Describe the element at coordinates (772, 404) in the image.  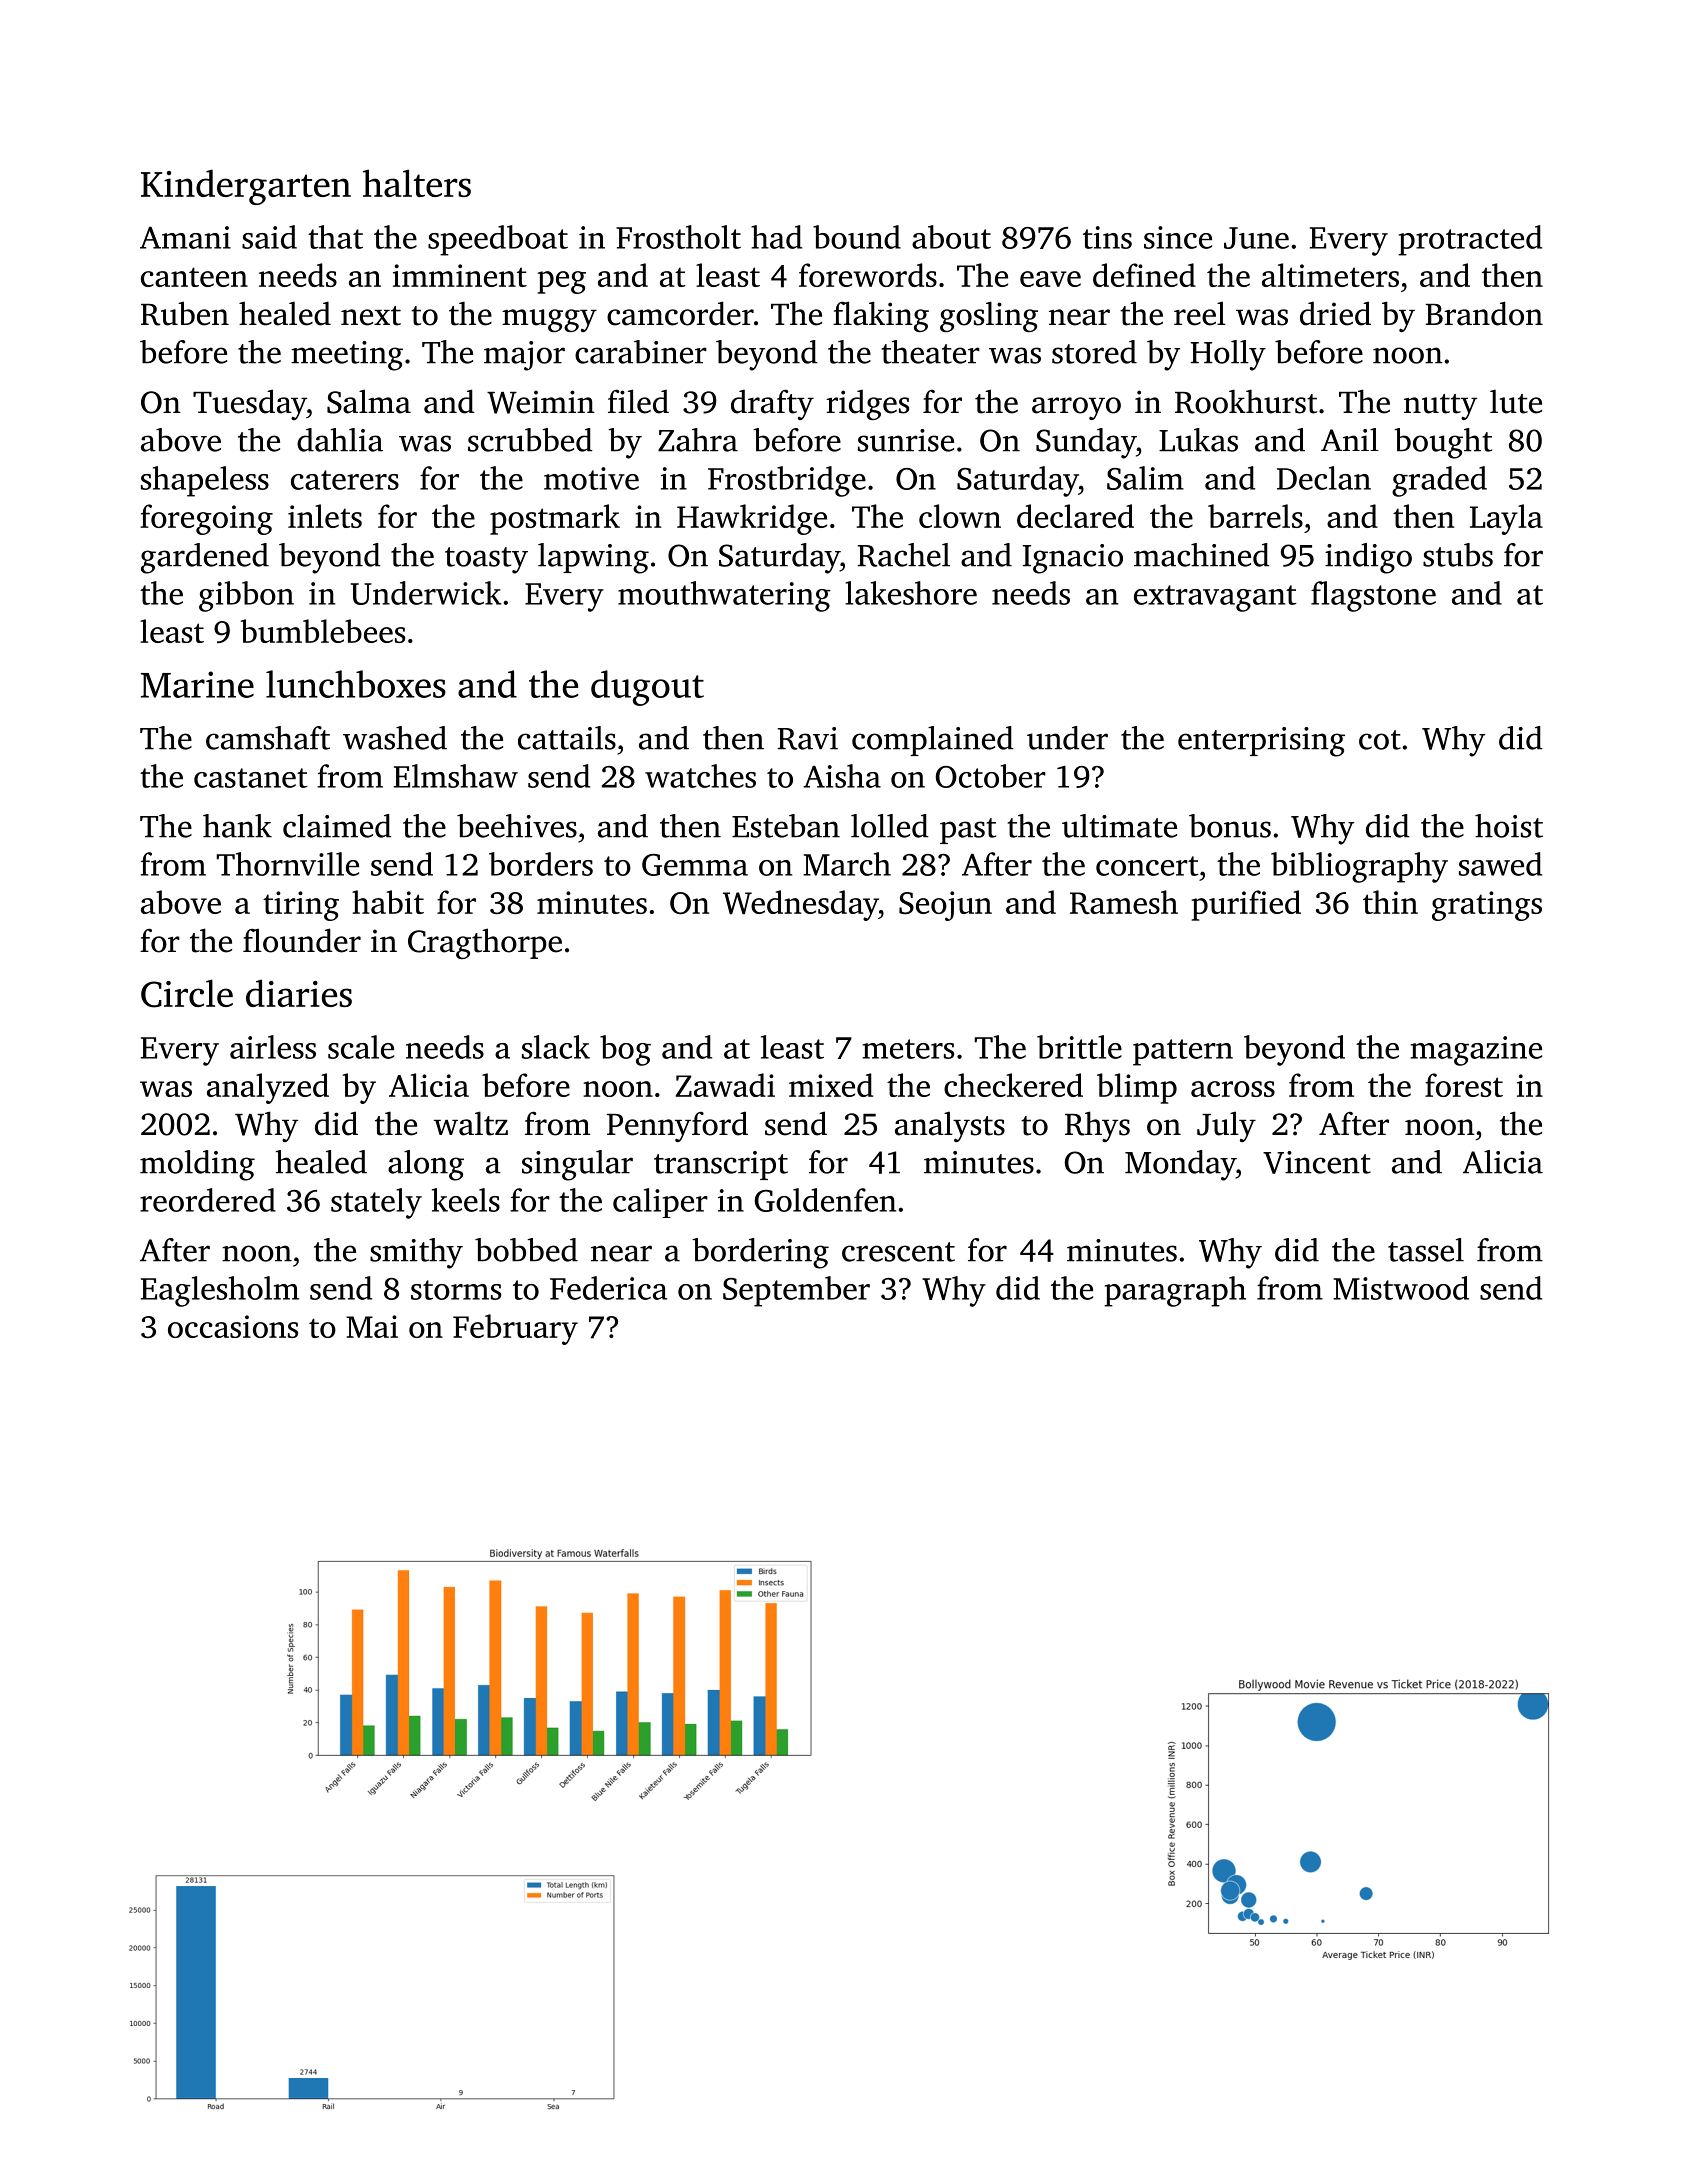
I see `drafty` at that location.
